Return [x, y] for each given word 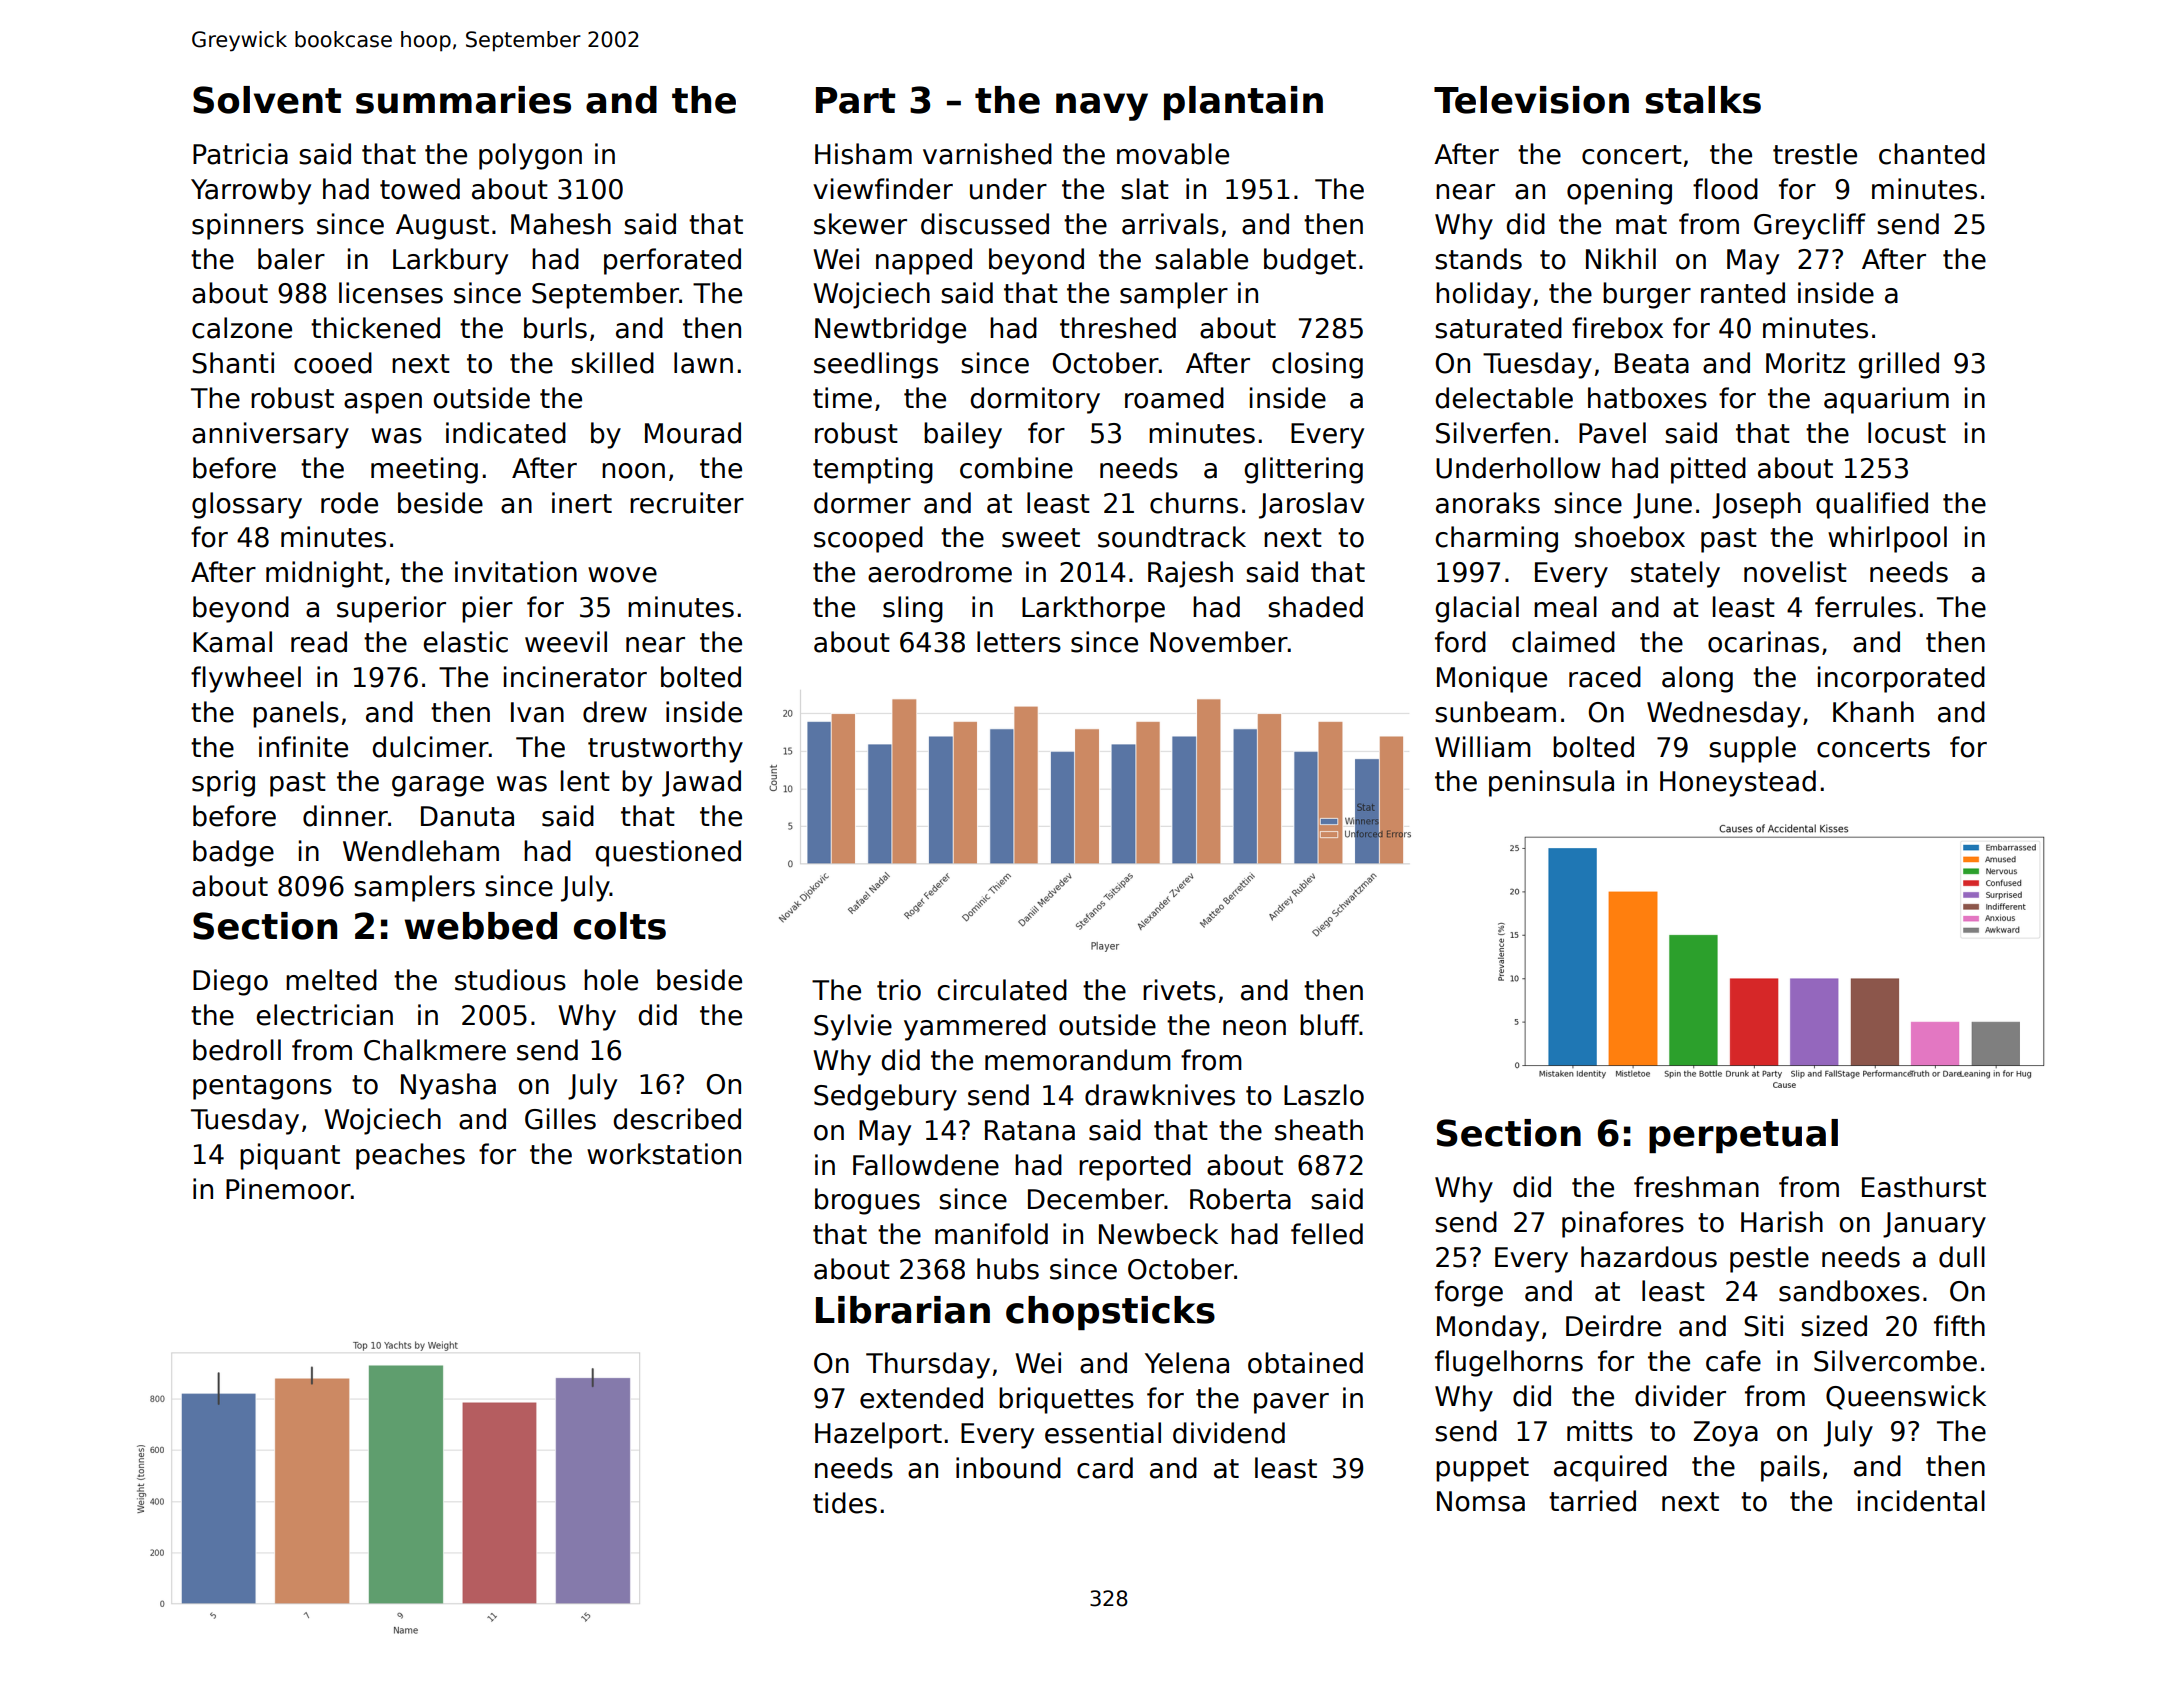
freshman [1696, 1187]
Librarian [903, 1310]
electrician [324, 1015]
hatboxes [1647, 398]
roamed [1174, 398]
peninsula [1551, 783]
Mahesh [561, 224]
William [1483, 747]
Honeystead [1738, 783]
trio [899, 990]
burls [555, 328]
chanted [1932, 154]
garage [438, 786]
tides [845, 1503]
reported [1135, 1167]
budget [1310, 261]
